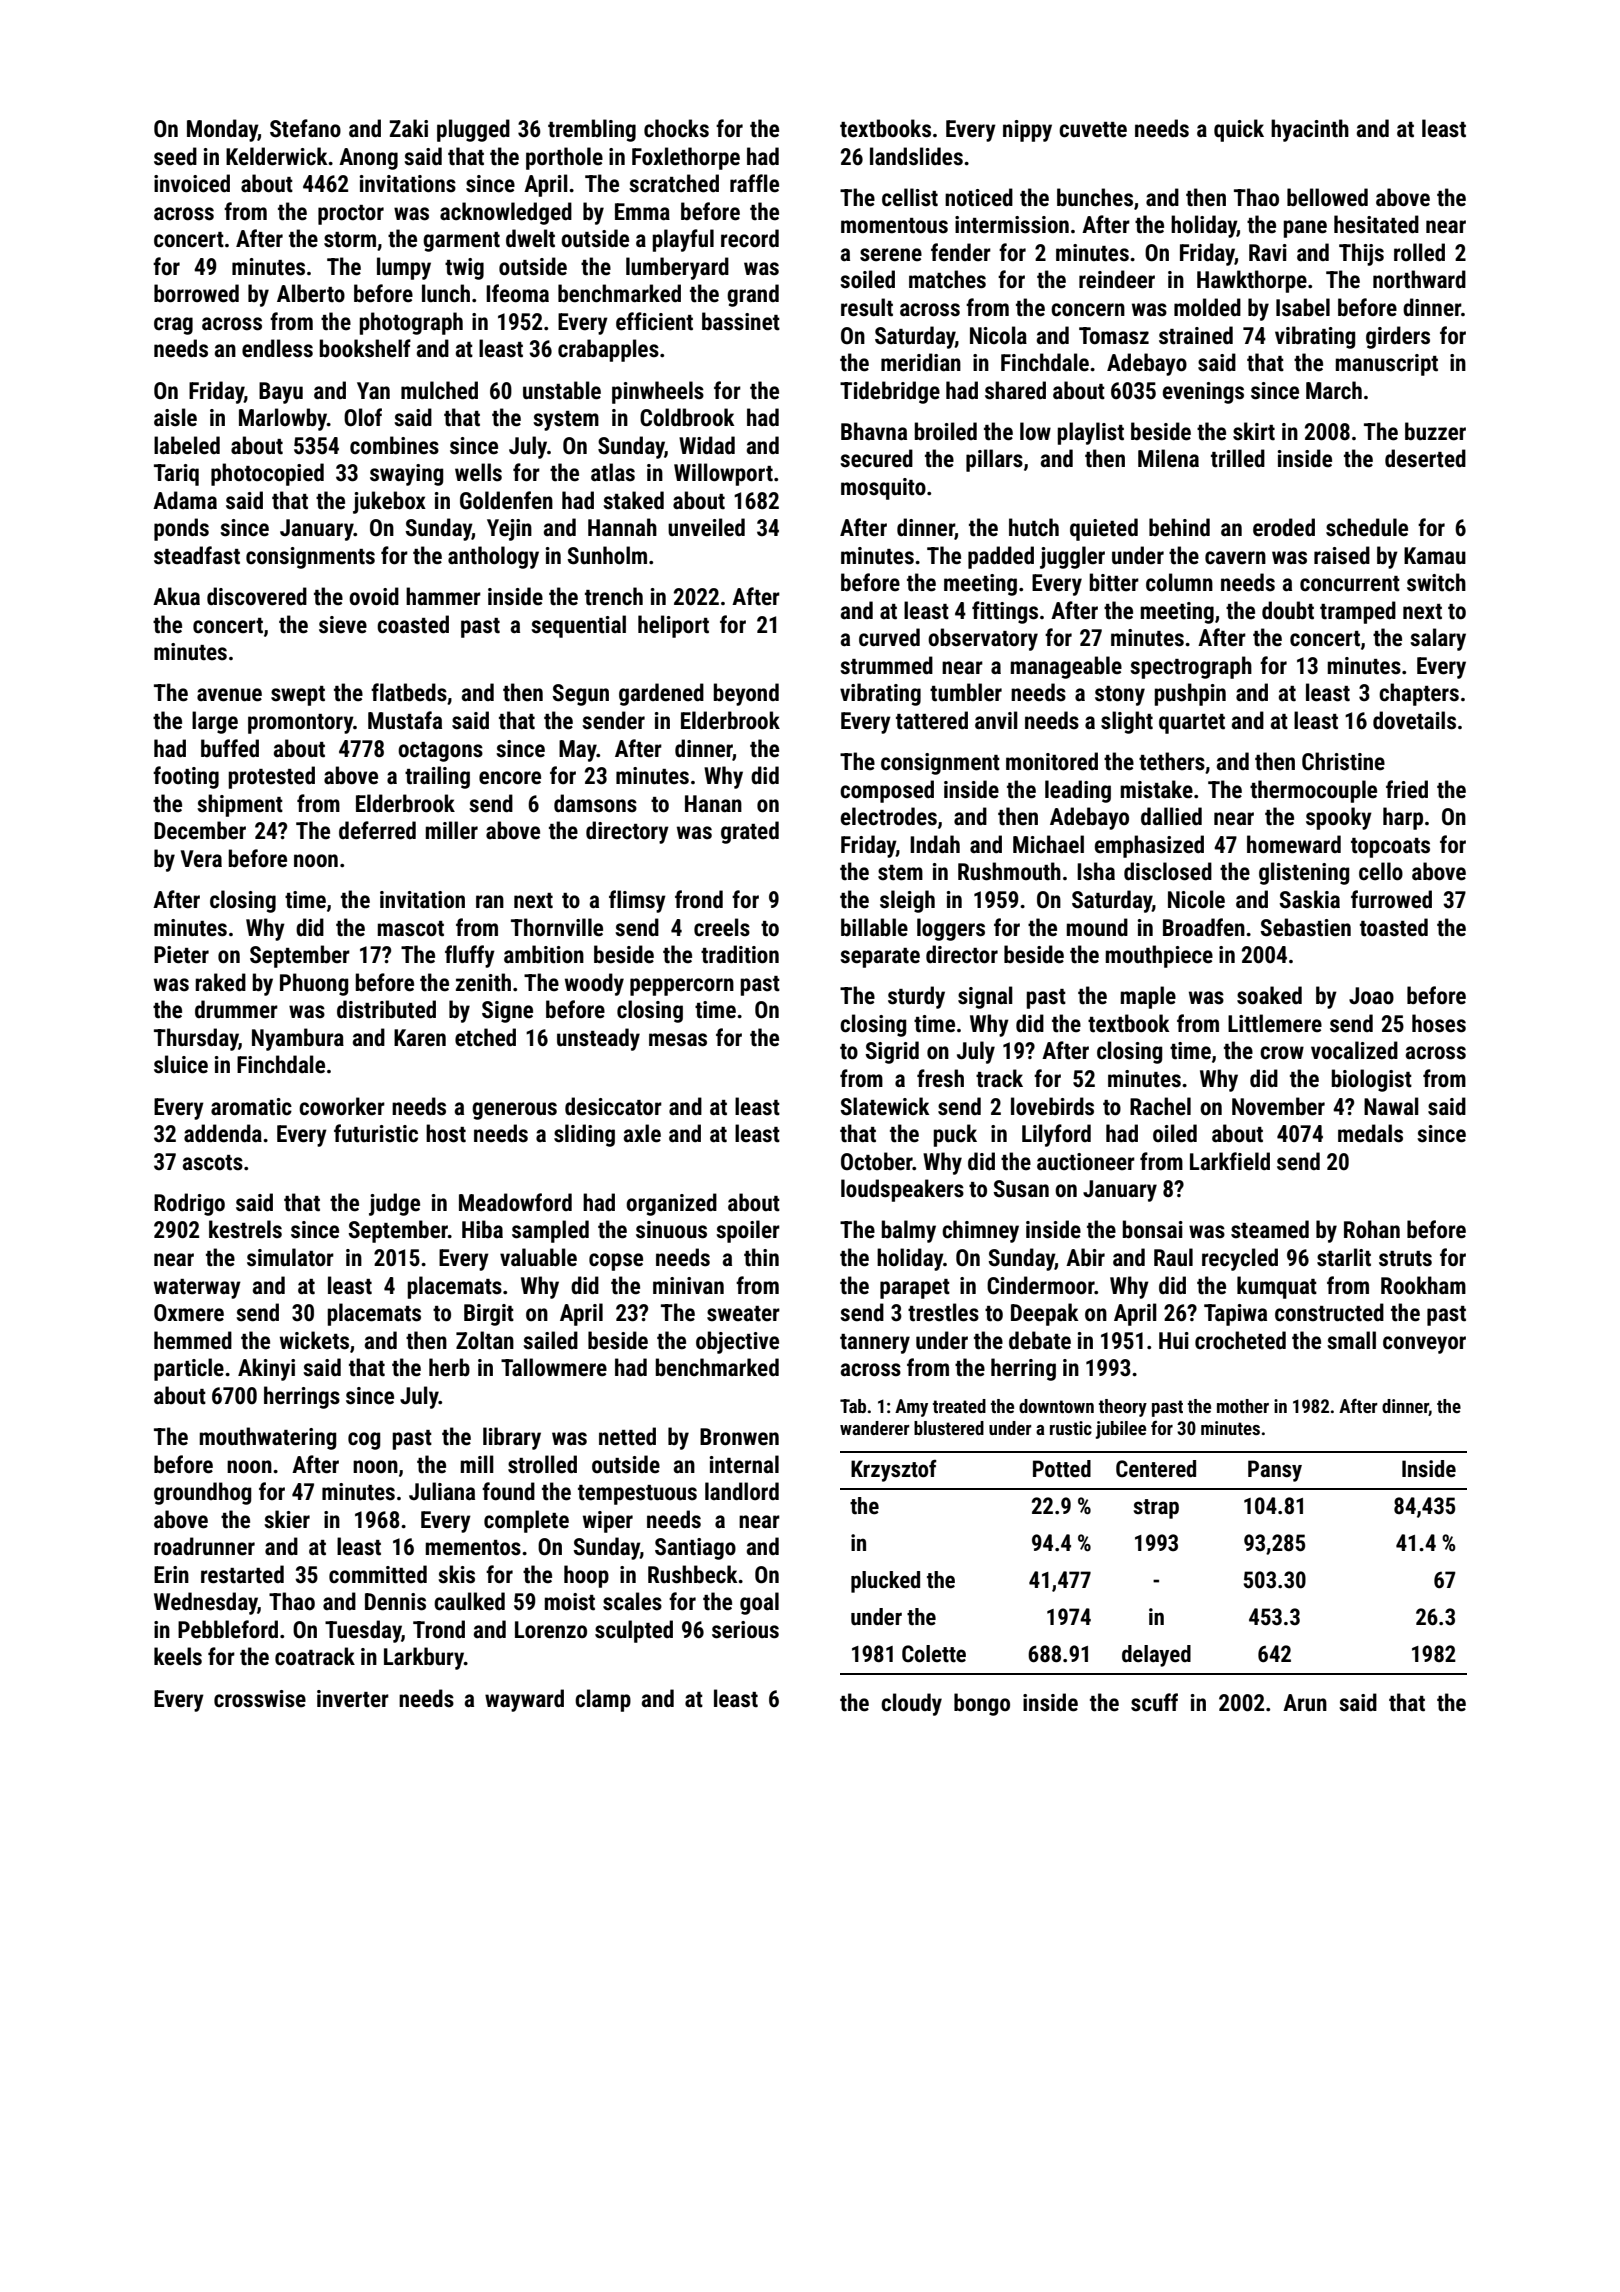 The width and height of the screenshot is (1620, 2292). I want to click on sturdy, so click(916, 997).
